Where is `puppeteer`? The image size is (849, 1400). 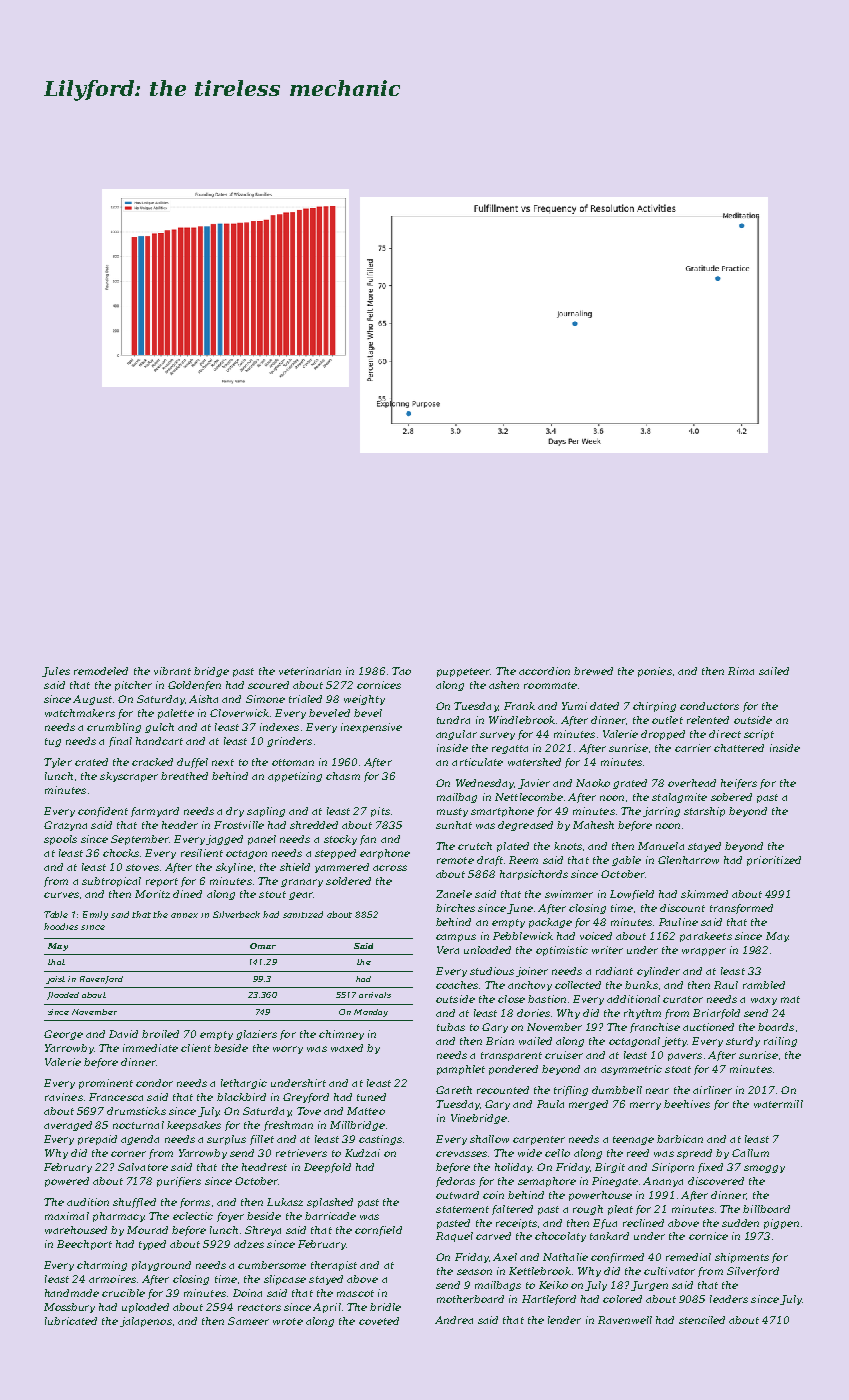
puppeteer is located at coordinates (464, 672).
